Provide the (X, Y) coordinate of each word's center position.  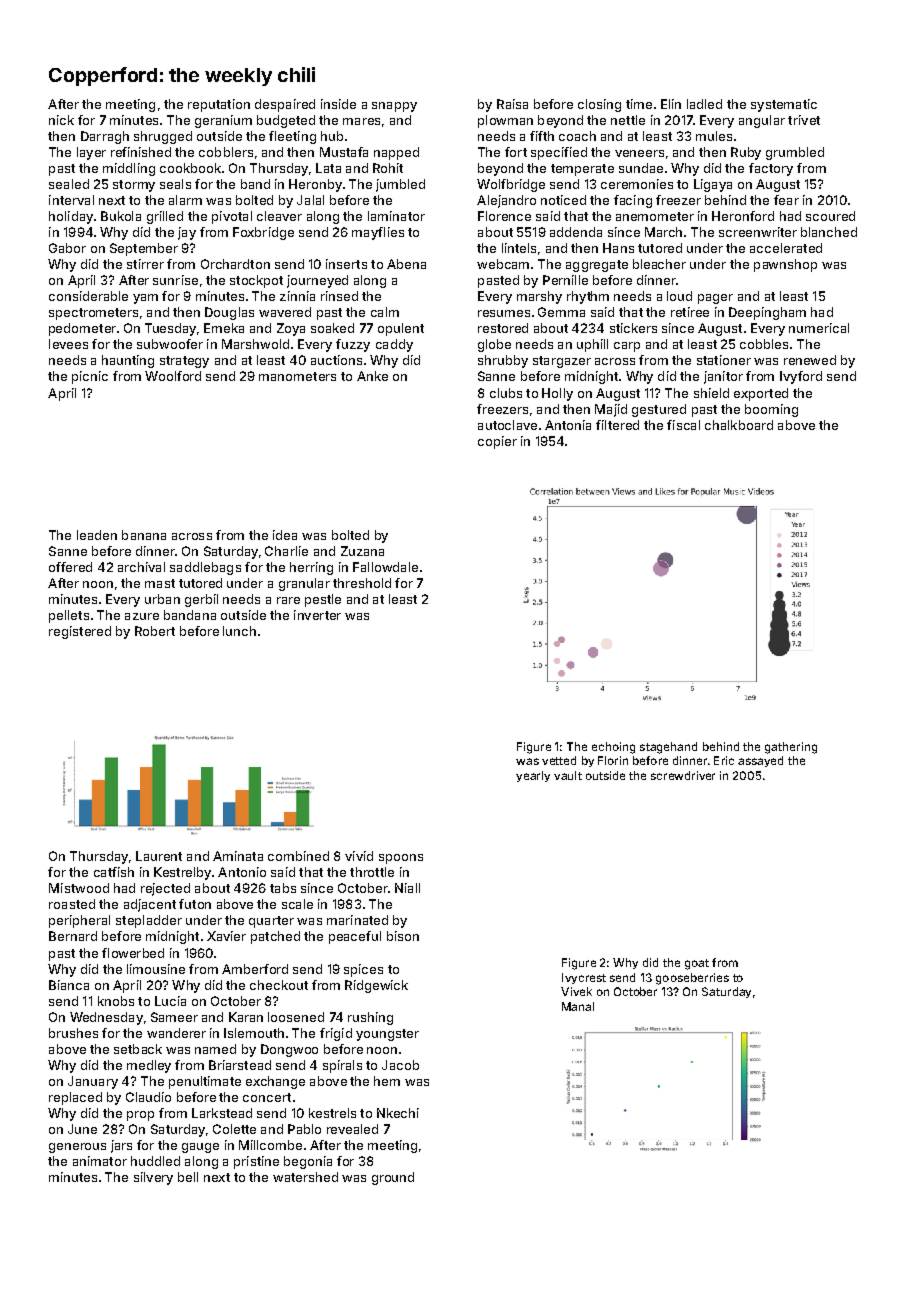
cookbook (190, 168)
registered (80, 632)
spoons (401, 859)
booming (771, 410)
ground (393, 1178)
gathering (791, 748)
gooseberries (692, 979)
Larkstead (222, 1113)
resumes (504, 313)
